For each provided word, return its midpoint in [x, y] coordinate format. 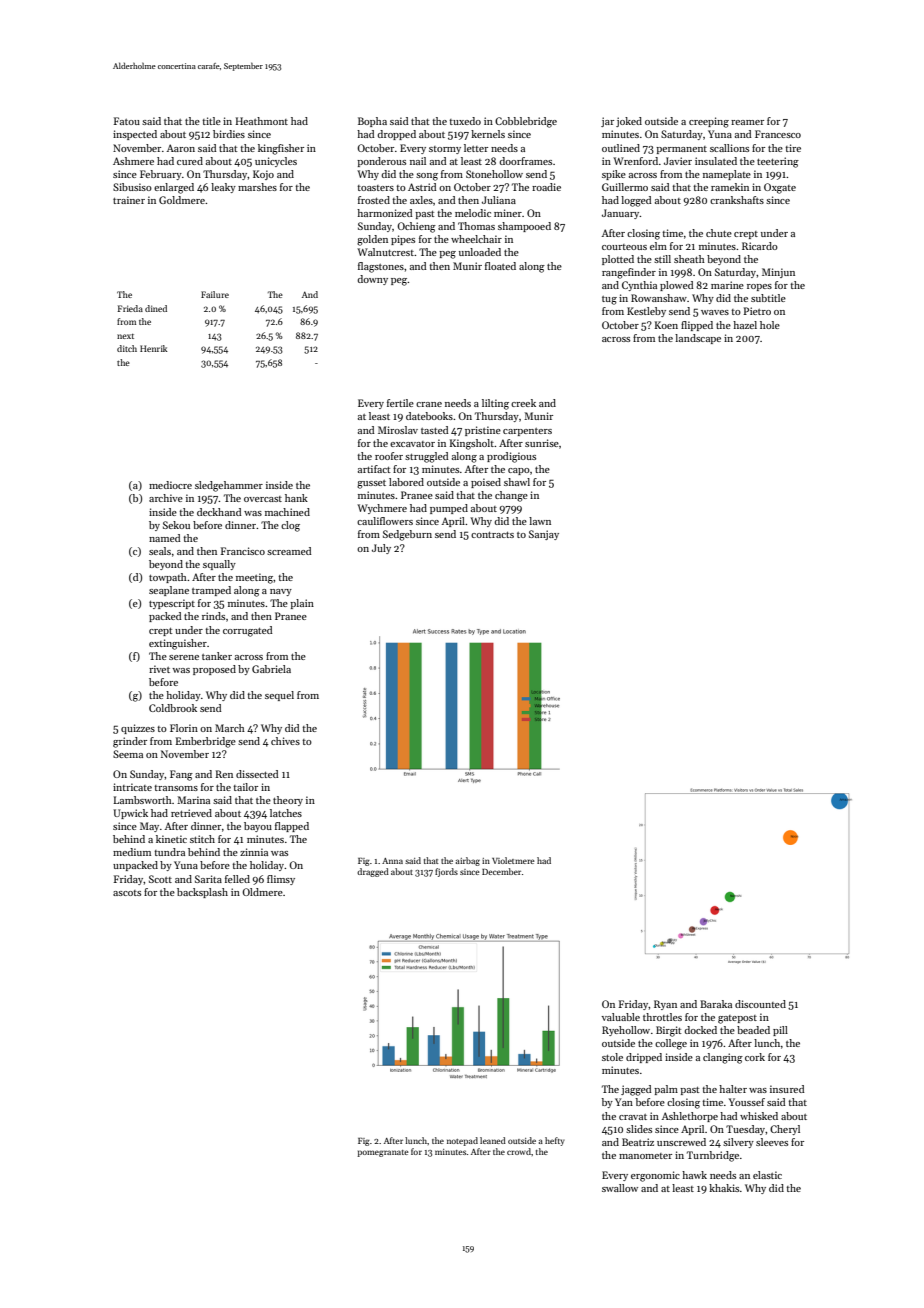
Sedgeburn [407, 535]
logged [636, 201]
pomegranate [383, 1153]
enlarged [174, 188]
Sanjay [544, 535]
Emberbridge [206, 742]
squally [219, 565]
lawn [540, 521]
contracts [492, 535]
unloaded [480, 252]
